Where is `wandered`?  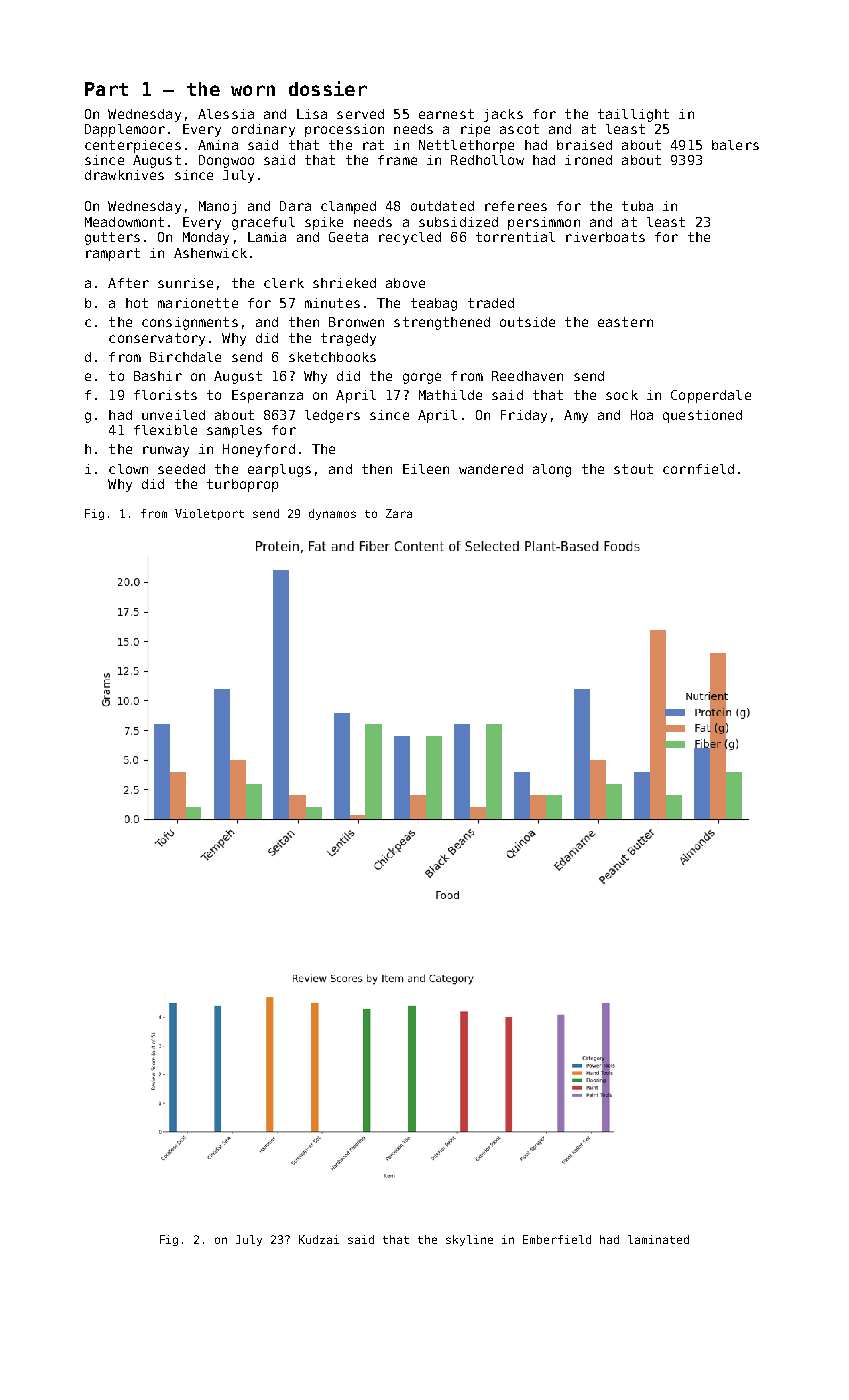 wandered is located at coordinates (491, 469).
